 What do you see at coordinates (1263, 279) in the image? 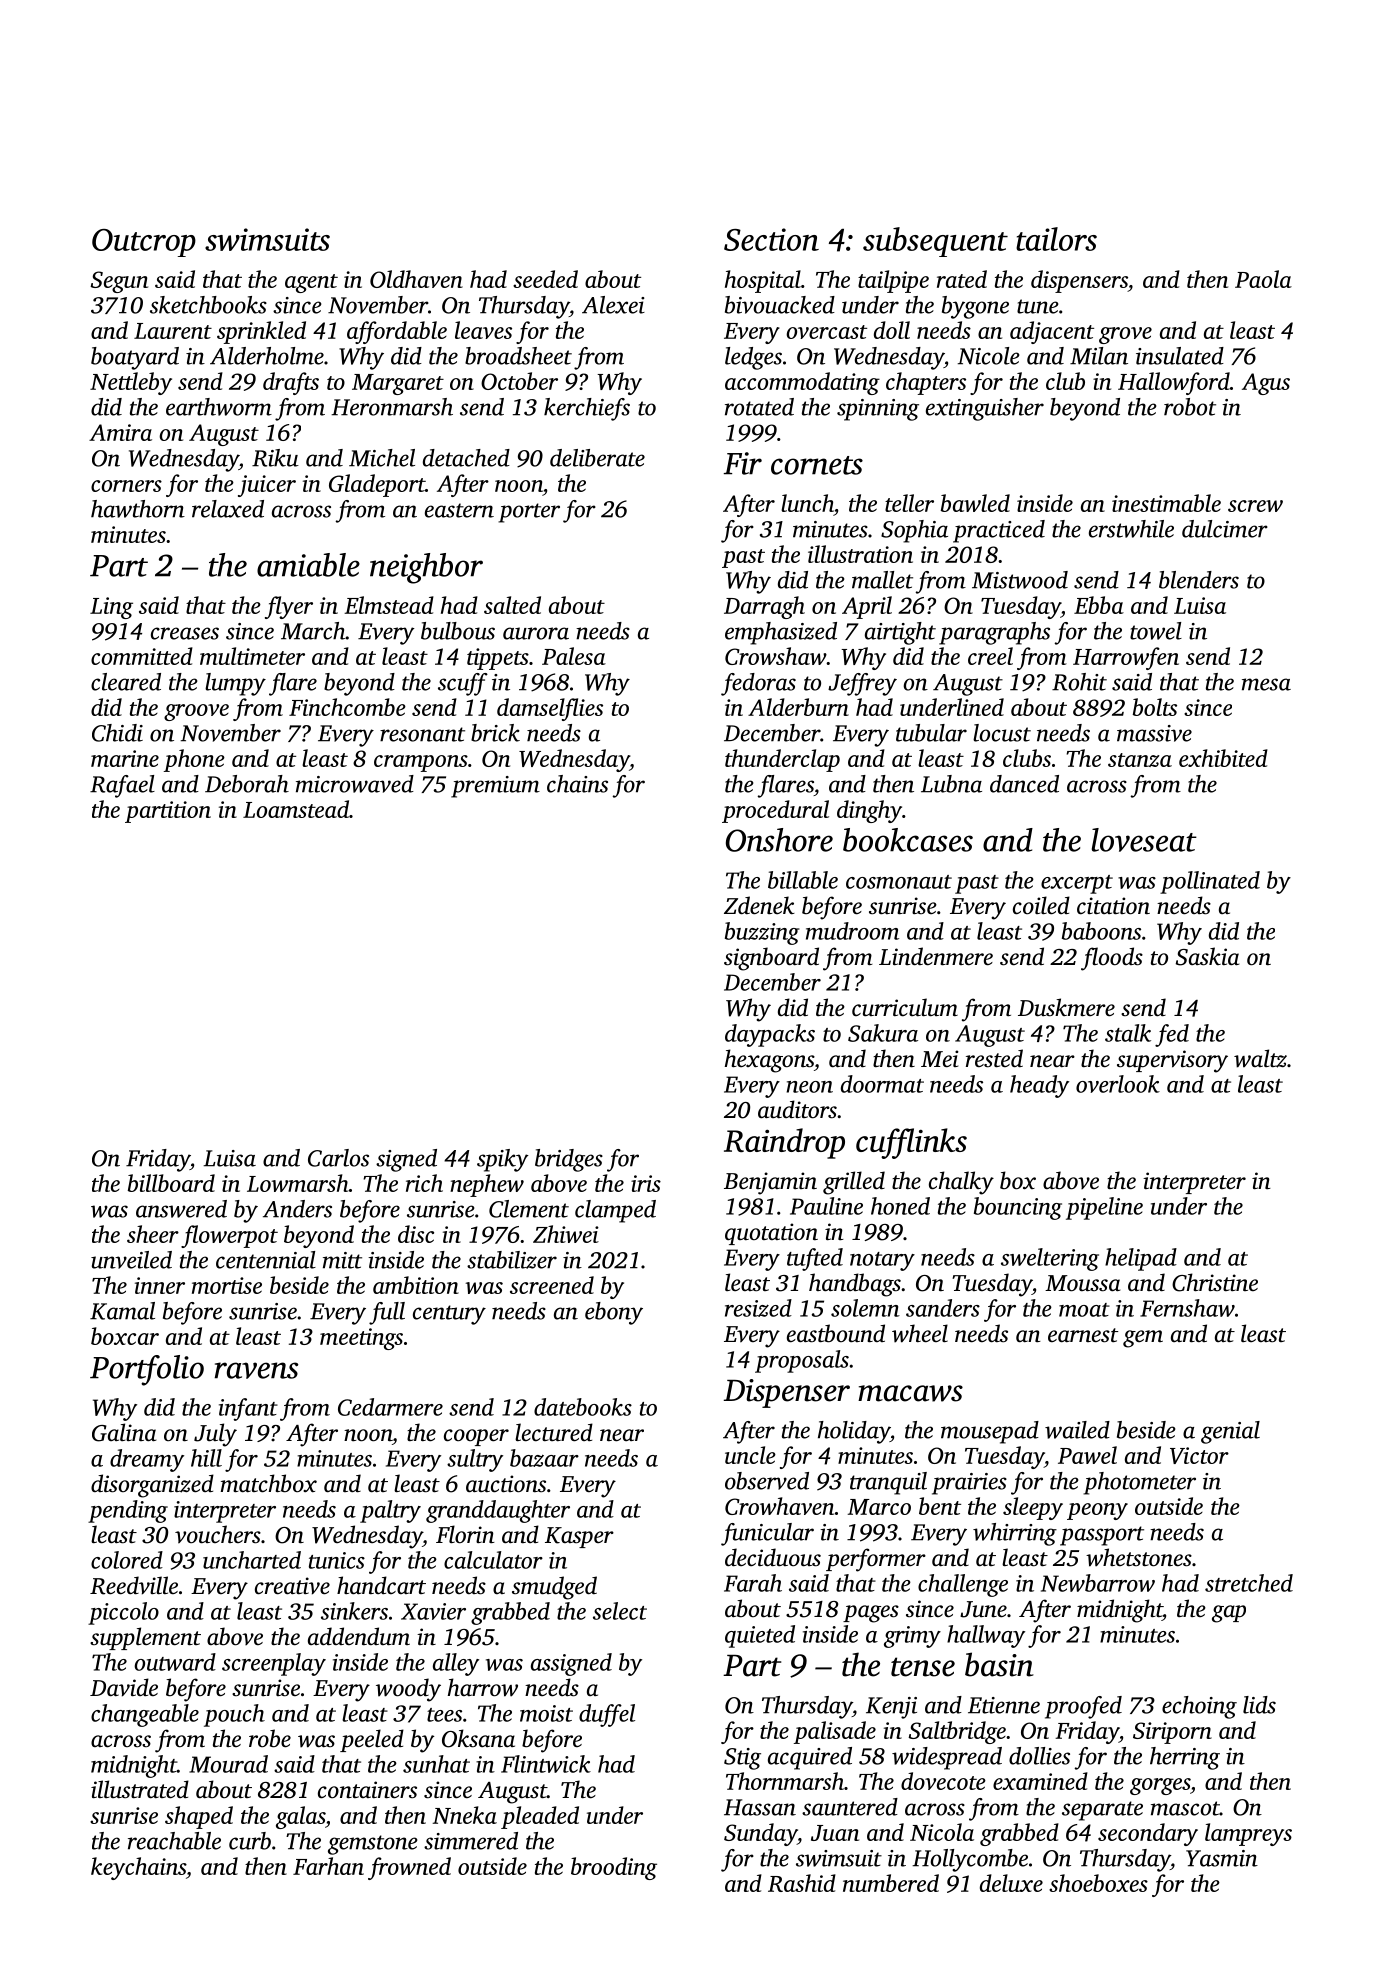
I see `Paola` at bounding box center [1263, 279].
